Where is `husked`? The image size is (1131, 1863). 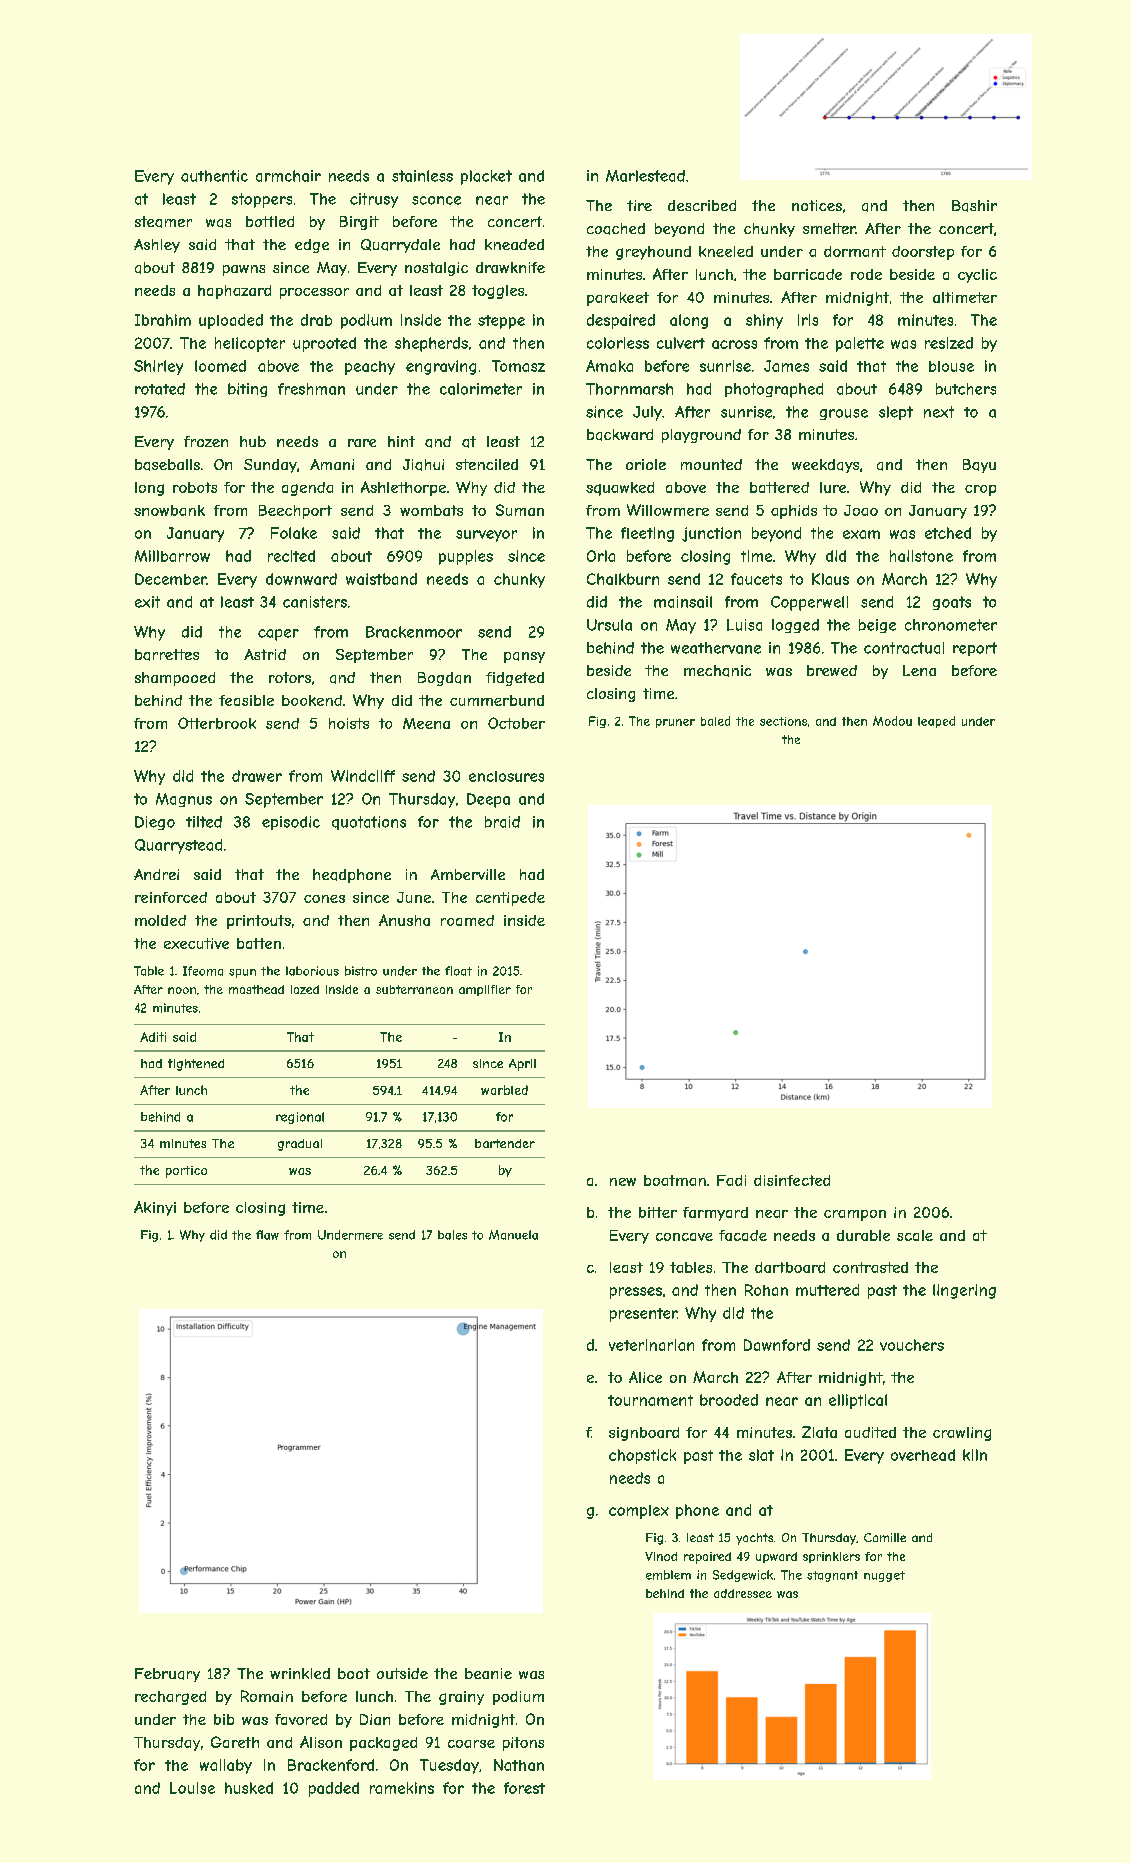 husked is located at coordinates (249, 1788).
